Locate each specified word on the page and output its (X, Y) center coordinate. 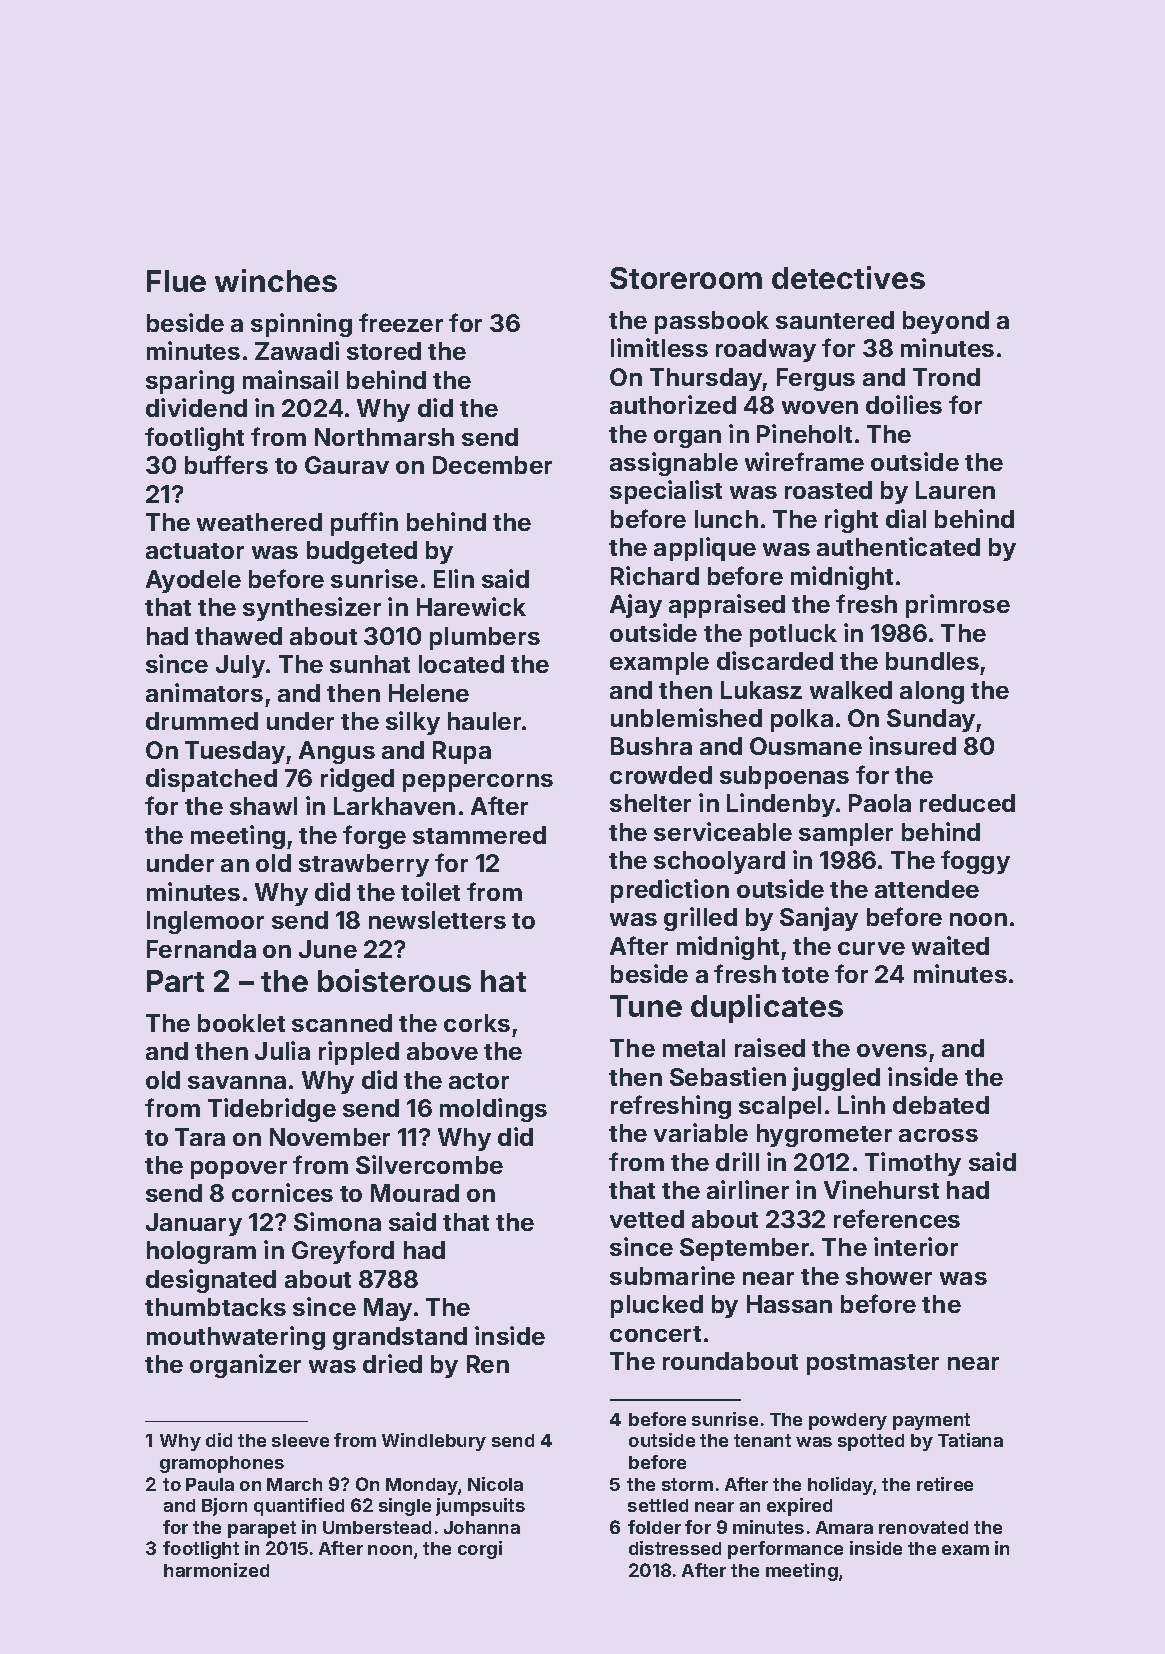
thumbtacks (215, 1307)
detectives (848, 277)
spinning (301, 325)
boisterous (394, 980)
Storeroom (686, 278)
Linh (861, 1104)
